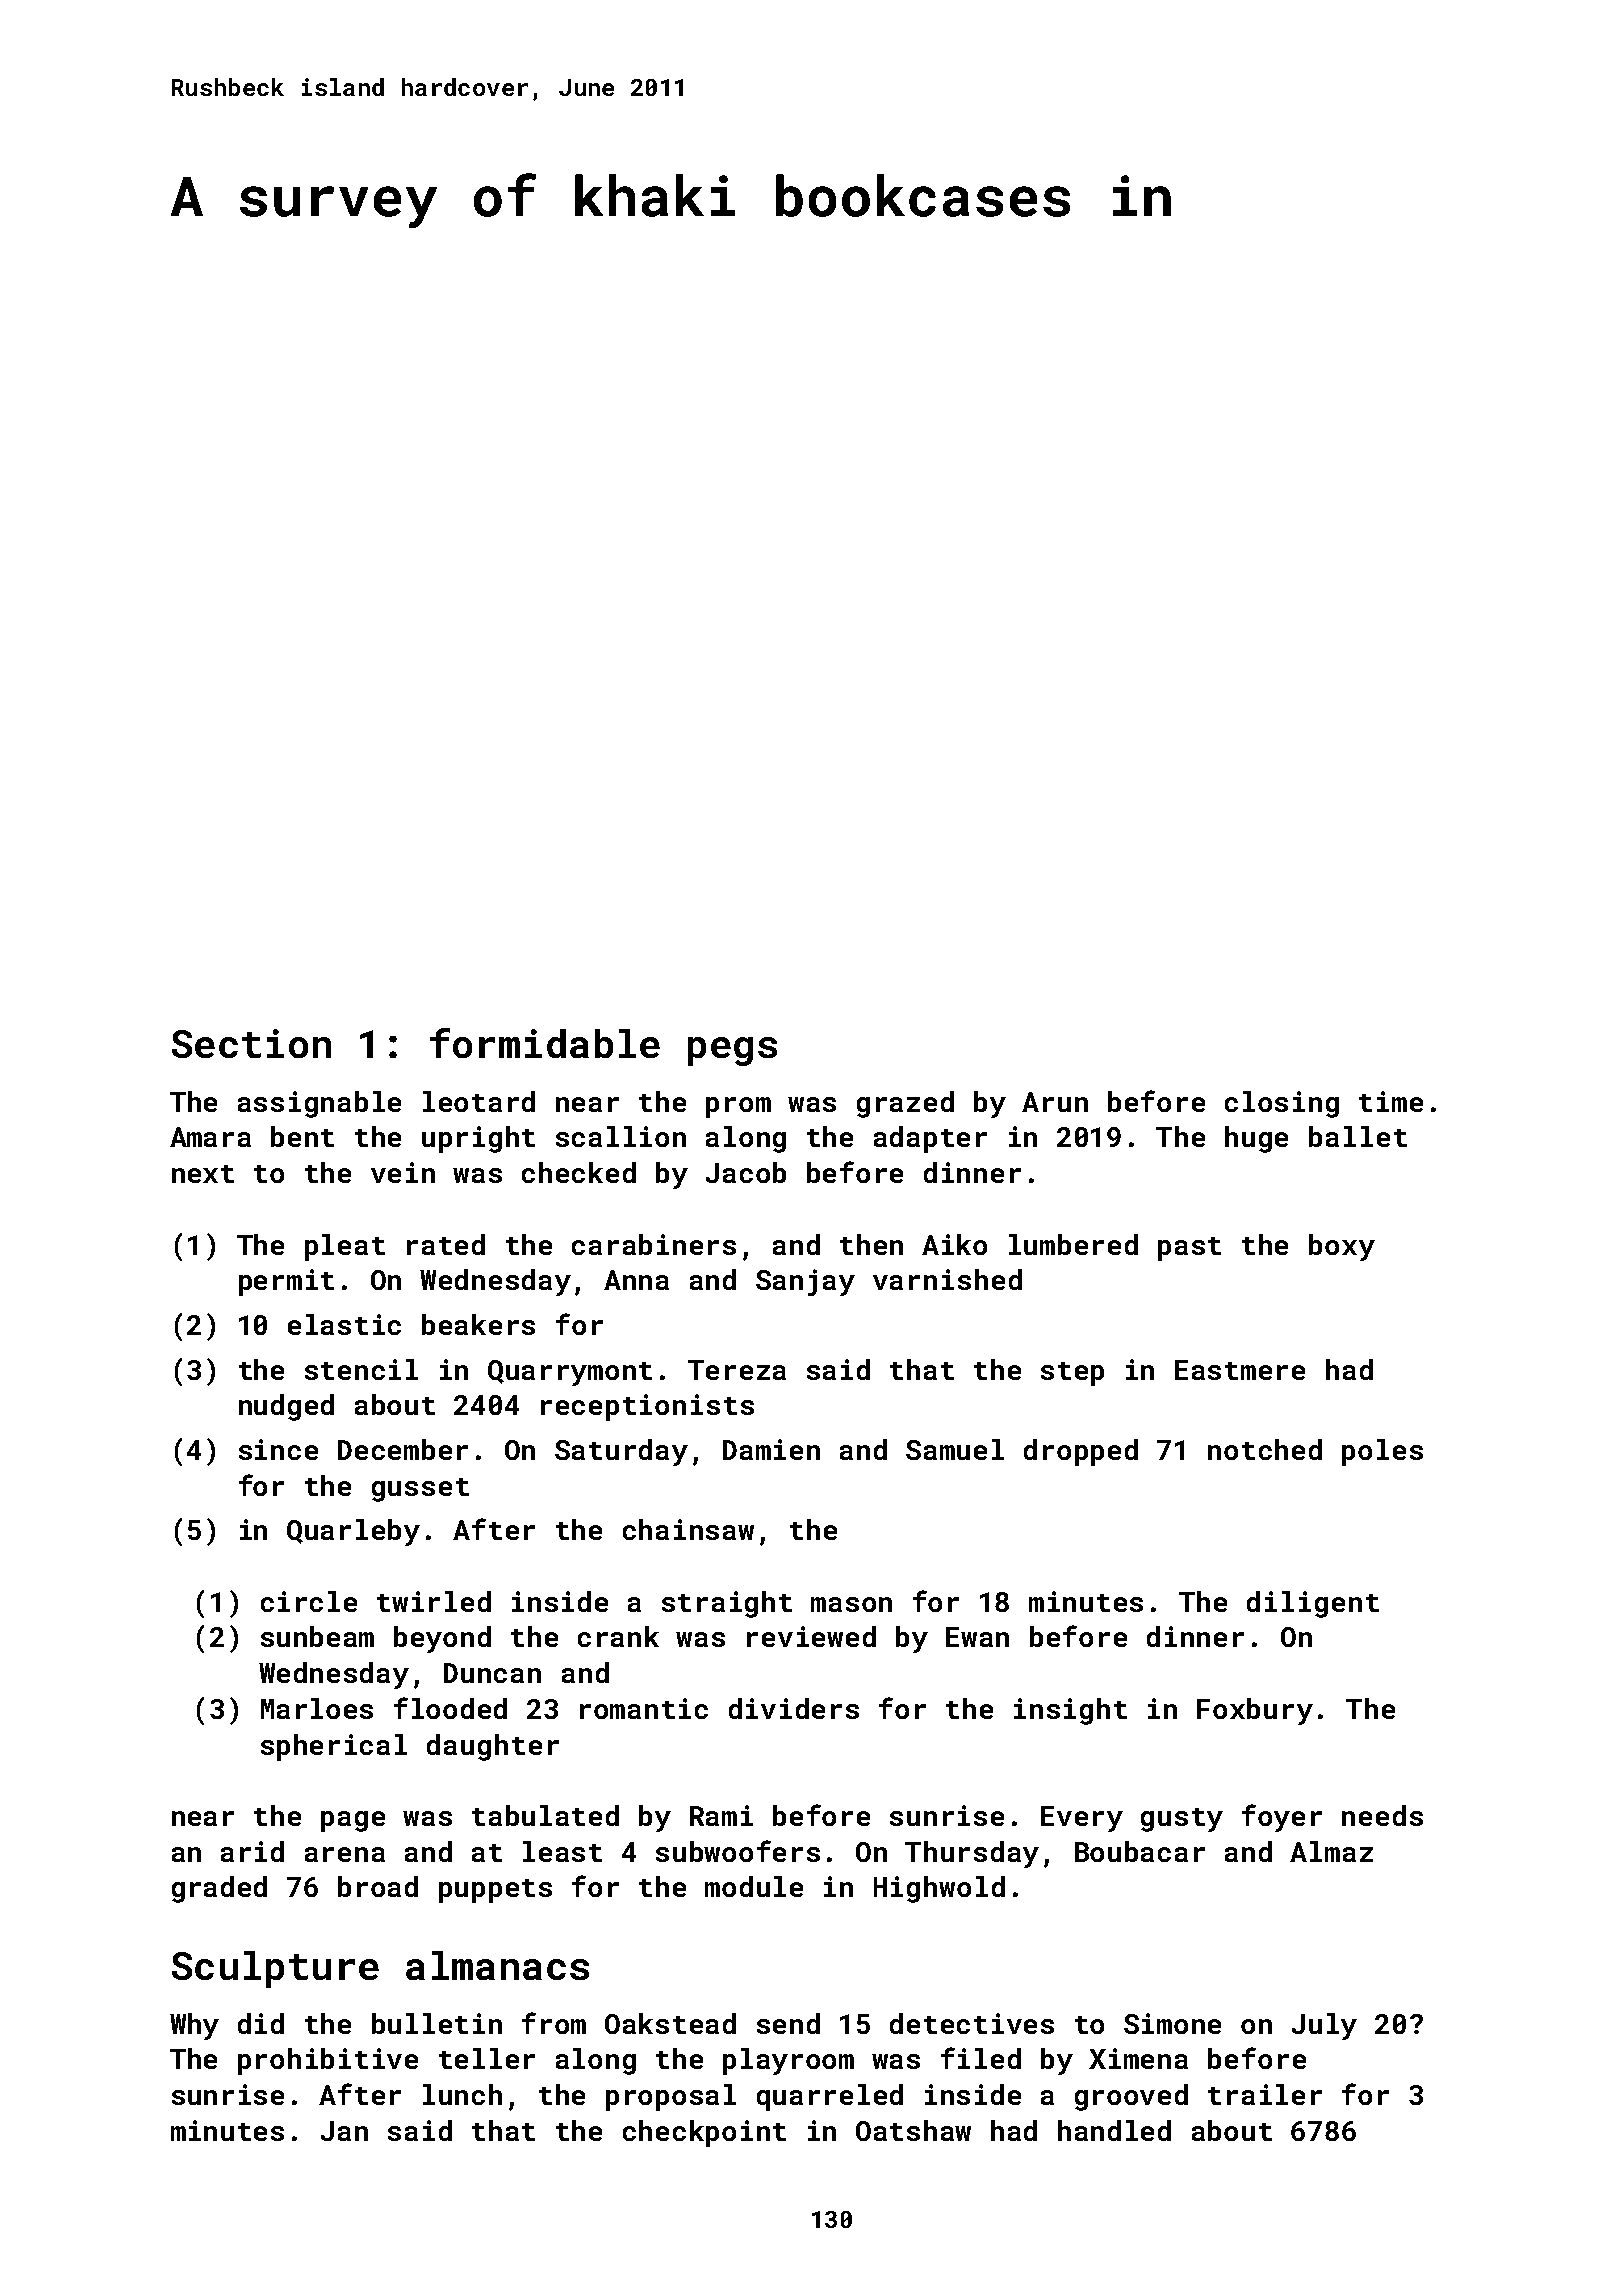 Image resolution: width=1620 pixels, height=2292 pixels. What do you see at coordinates (450, 1708) in the image?
I see `flooded` at bounding box center [450, 1708].
